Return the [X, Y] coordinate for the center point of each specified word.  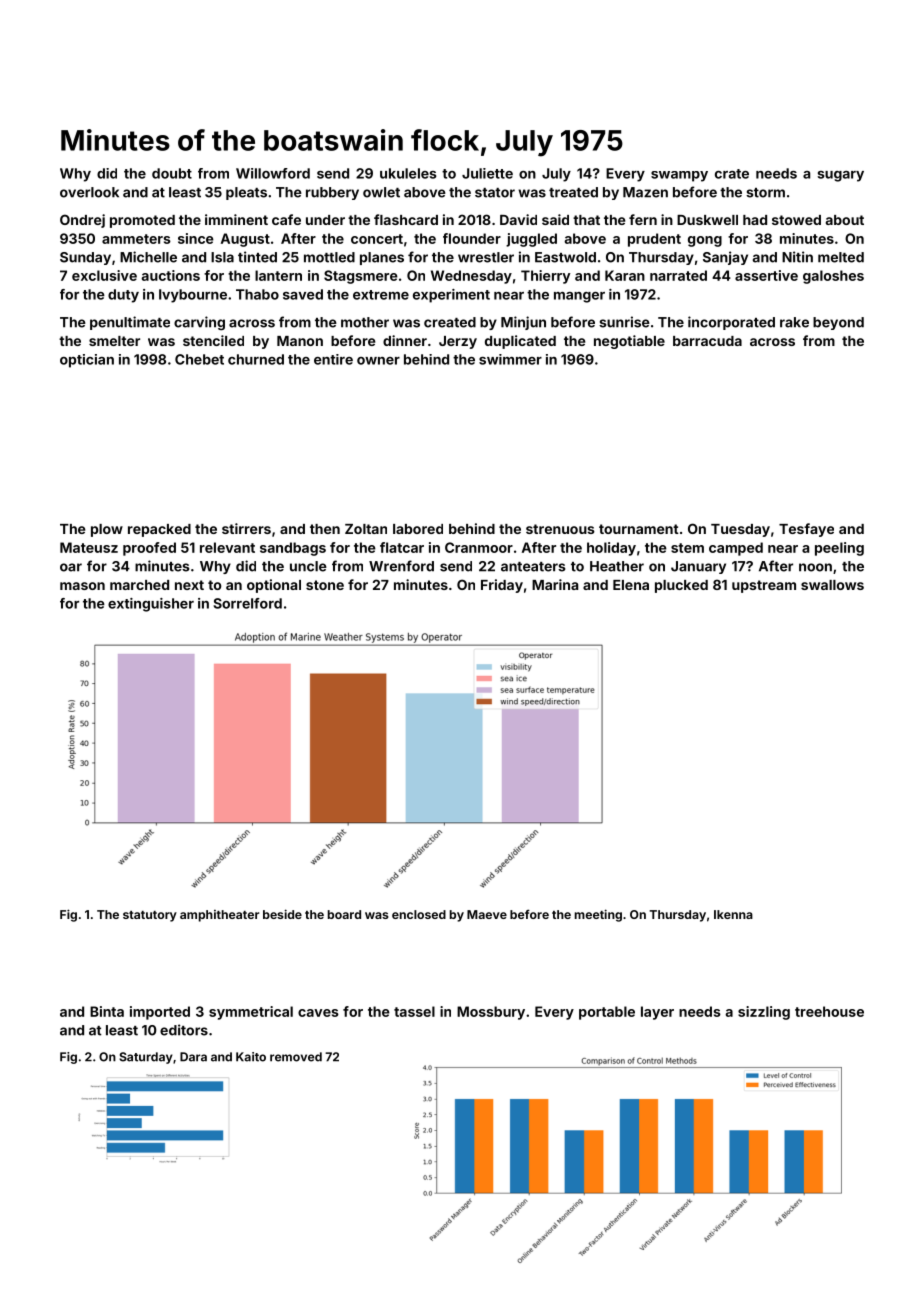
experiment [451, 296]
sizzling [764, 1013]
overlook [89, 192]
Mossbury [491, 1013]
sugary [840, 176]
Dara [193, 1057]
